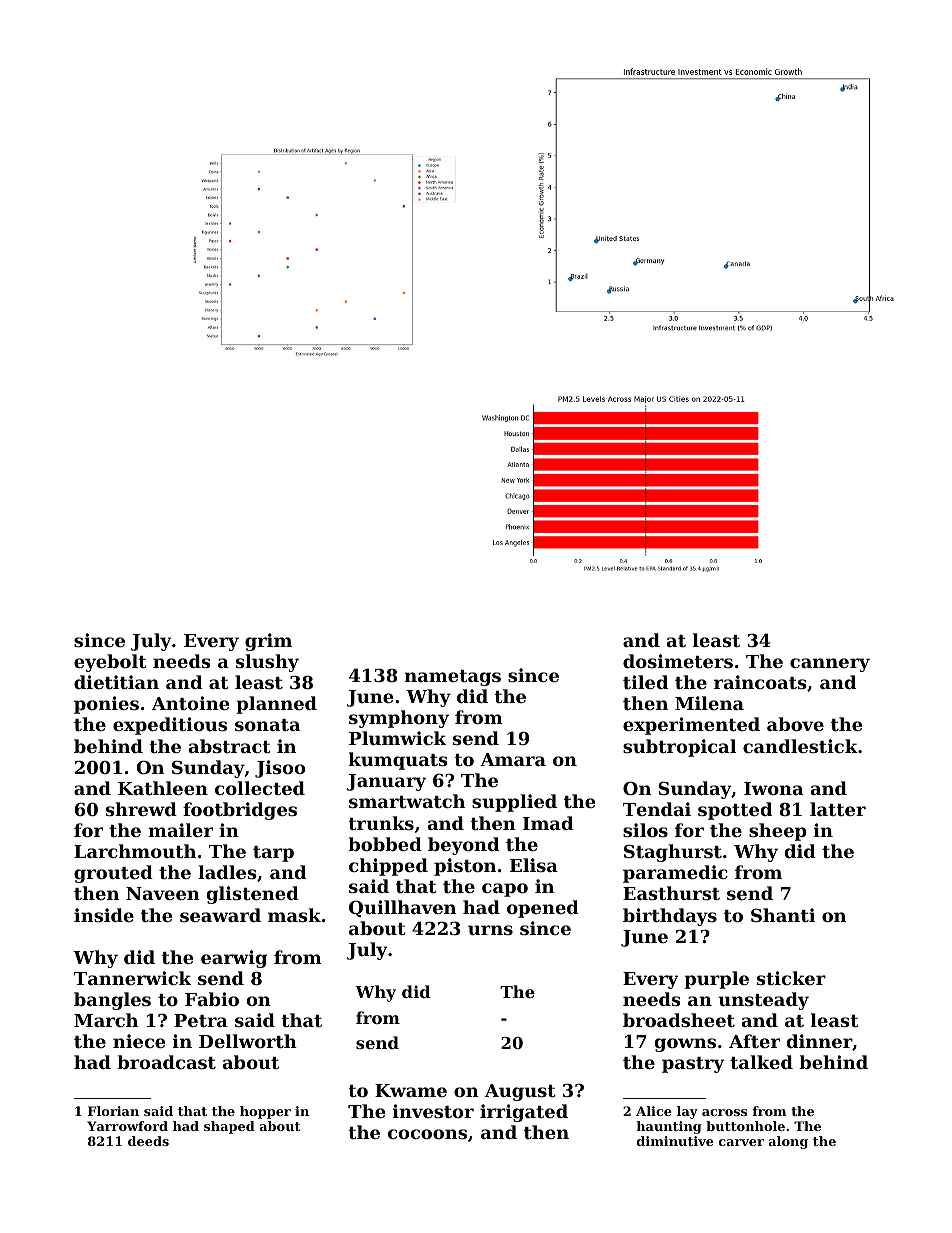 The height and width of the screenshot is (1233, 952). I want to click on grouted, so click(113, 874).
